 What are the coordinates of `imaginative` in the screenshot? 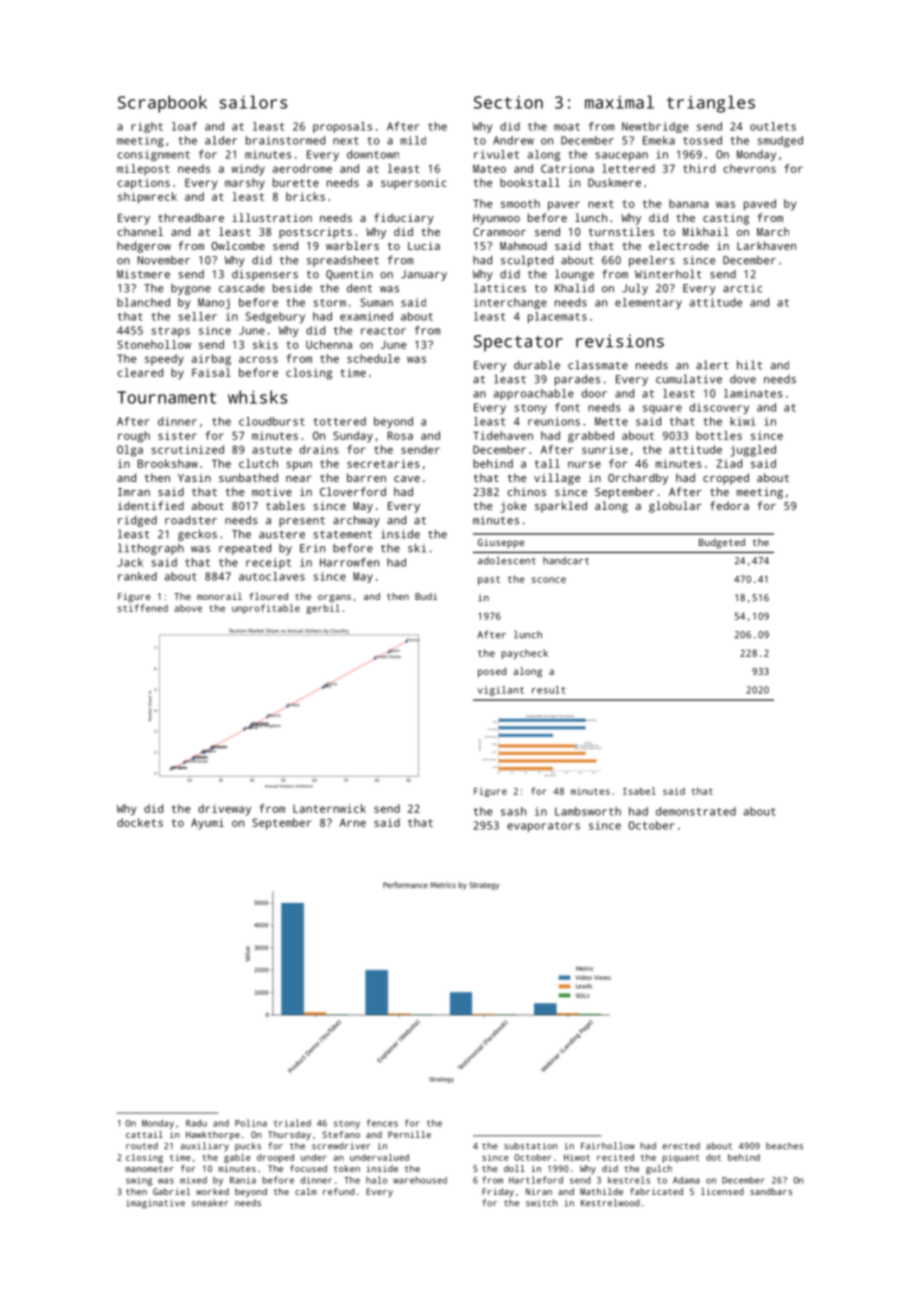 It's located at (155, 1204).
